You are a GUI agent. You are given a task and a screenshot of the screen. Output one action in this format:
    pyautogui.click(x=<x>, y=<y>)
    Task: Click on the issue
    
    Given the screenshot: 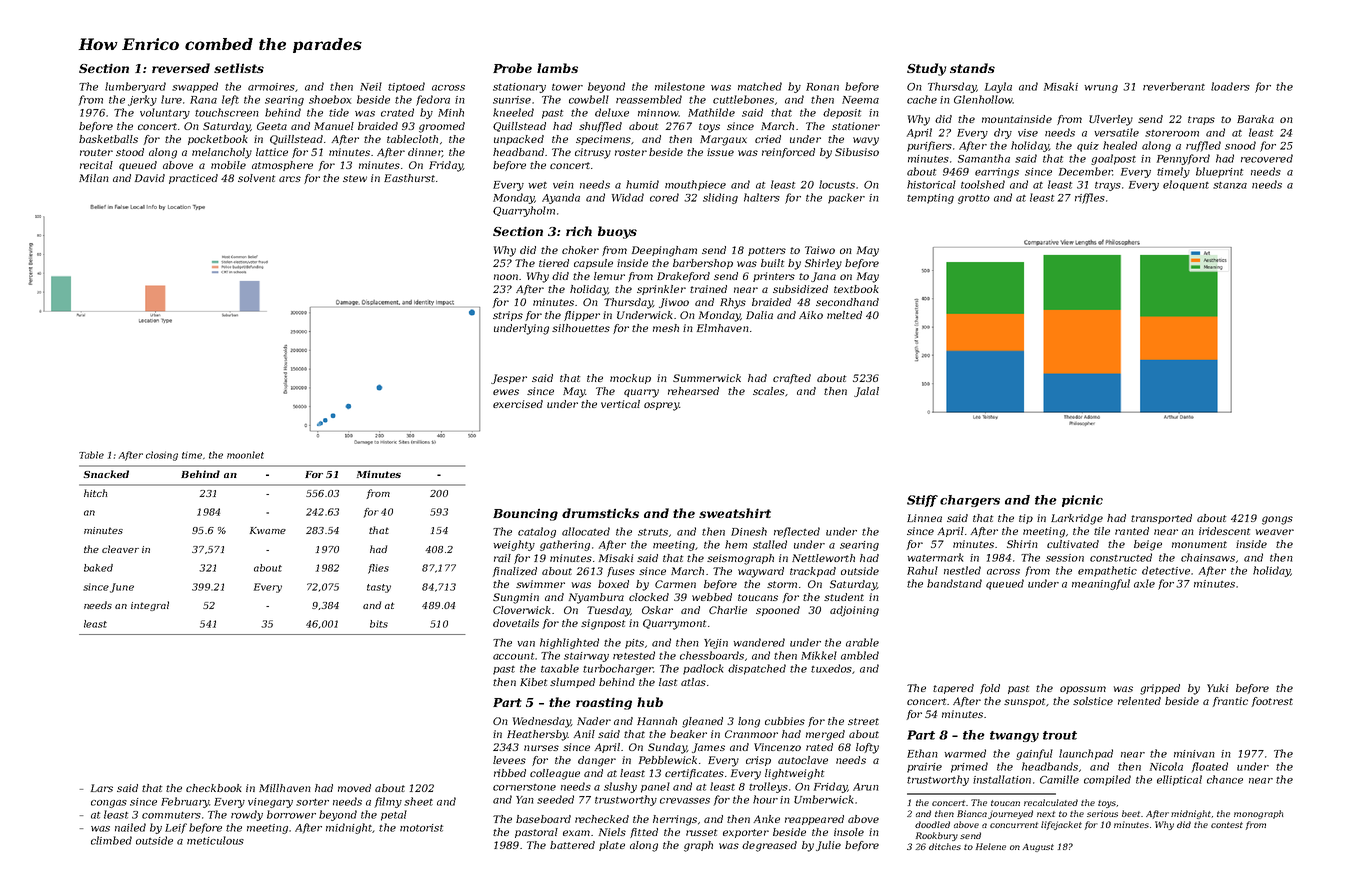 What is the action you would take?
    pyautogui.click(x=720, y=152)
